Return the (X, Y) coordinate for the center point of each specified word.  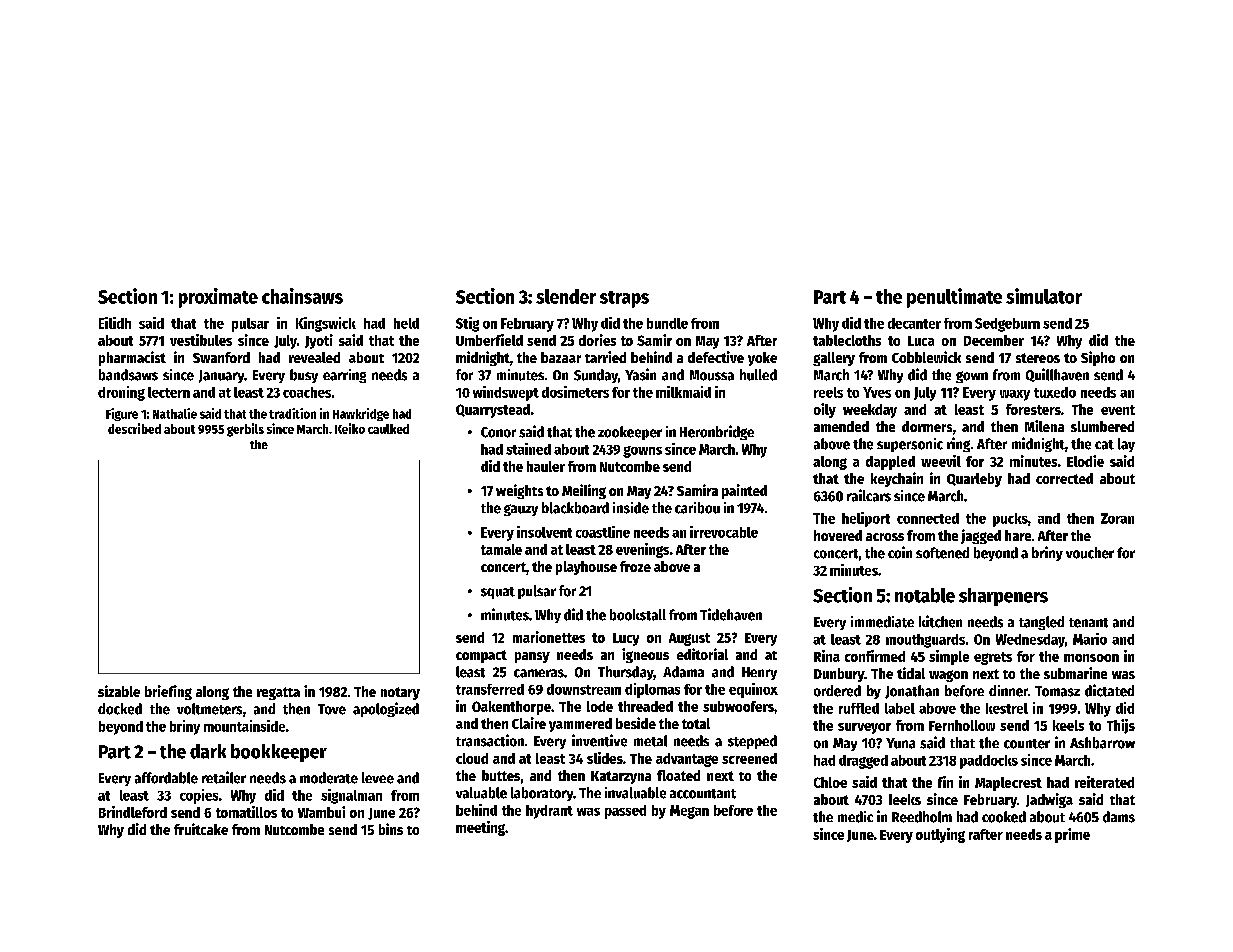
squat (498, 593)
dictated (1109, 690)
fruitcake (201, 829)
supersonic (910, 445)
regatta (278, 693)
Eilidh (115, 323)
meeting (480, 828)
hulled (758, 375)
